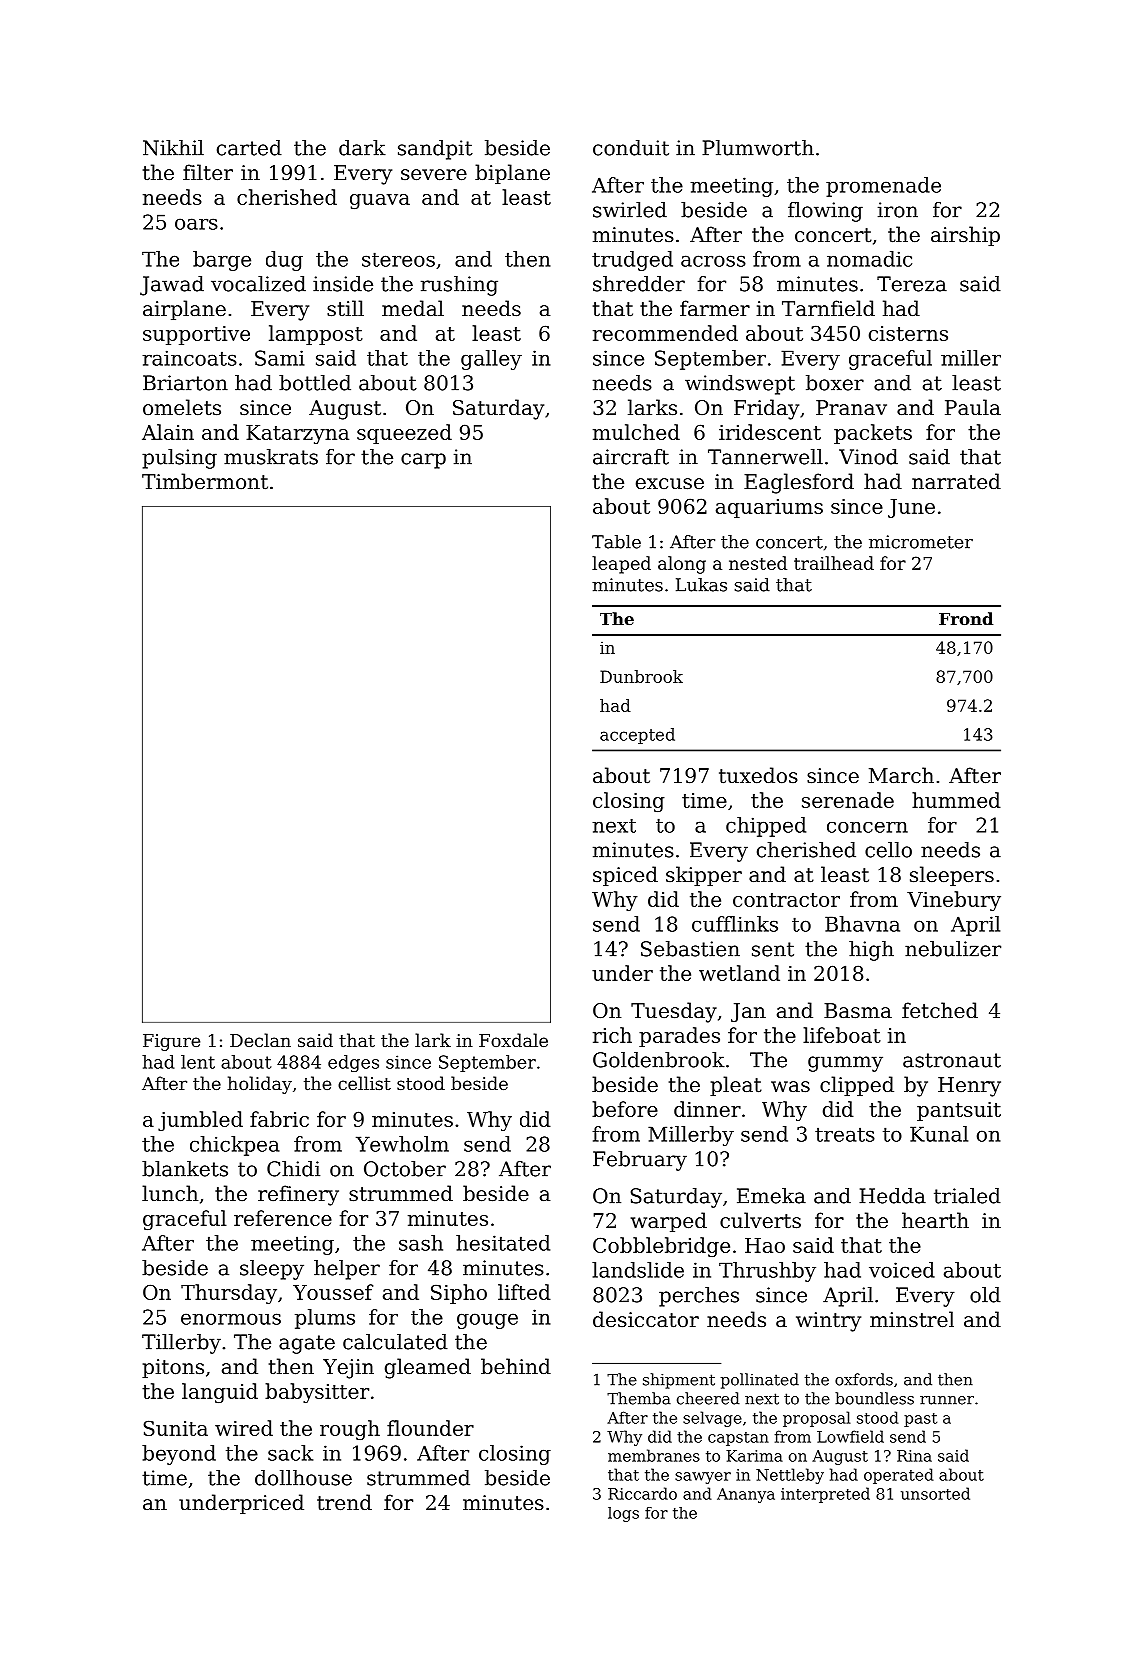  Describe the element at coordinates (625, 876) in the document. I see `spiced` at that location.
